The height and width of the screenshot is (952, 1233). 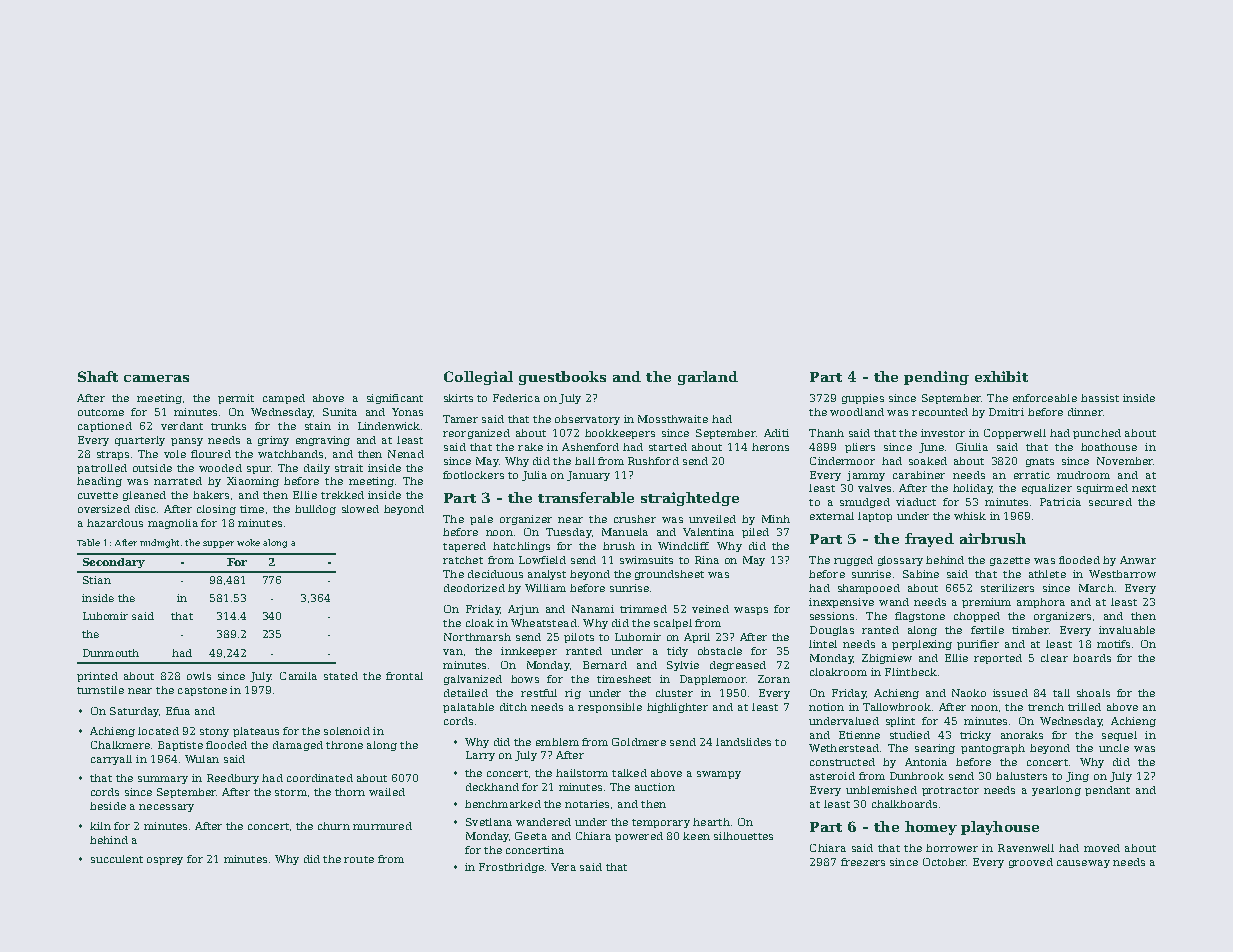 I want to click on swampy, so click(x=719, y=775).
